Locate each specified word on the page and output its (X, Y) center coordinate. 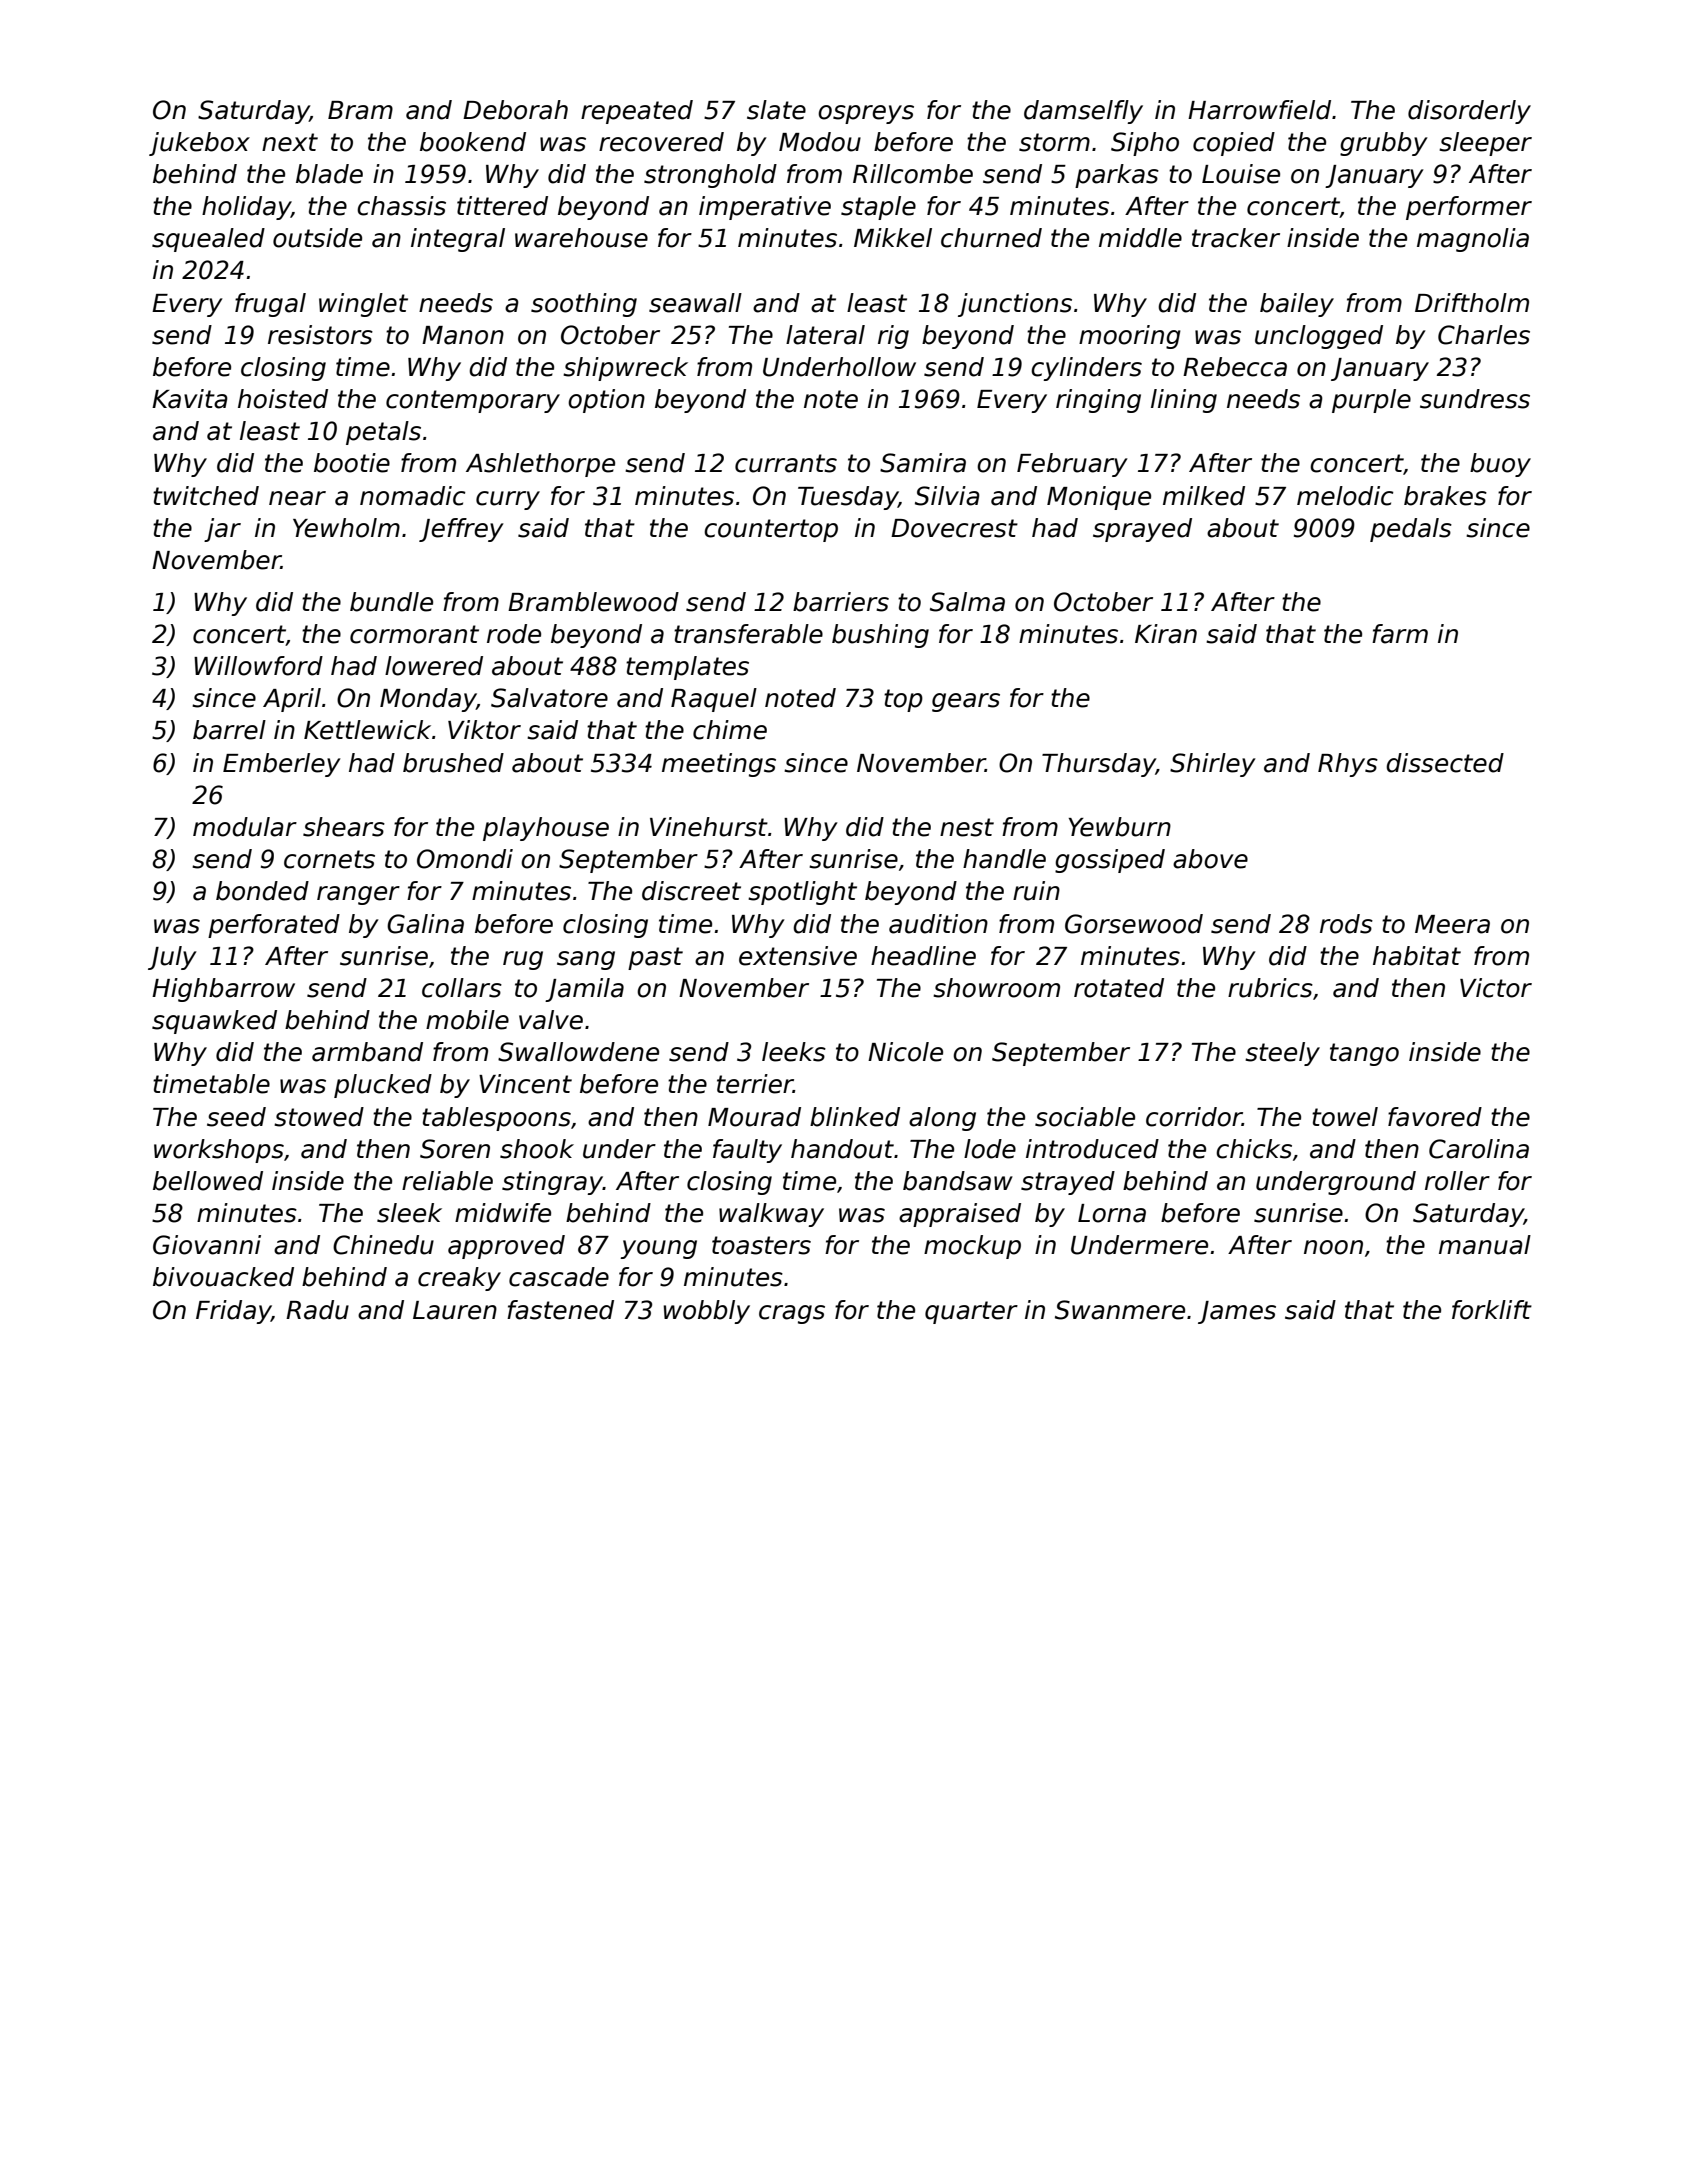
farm (1400, 634)
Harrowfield (1259, 110)
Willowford (258, 666)
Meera (1452, 924)
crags (792, 1314)
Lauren (455, 1310)
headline (923, 956)
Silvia (947, 496)
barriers (841, 602)
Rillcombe (913, 174)
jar (222, 530)
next (290, 142)
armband (367, 1052)
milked (1204, 496)
